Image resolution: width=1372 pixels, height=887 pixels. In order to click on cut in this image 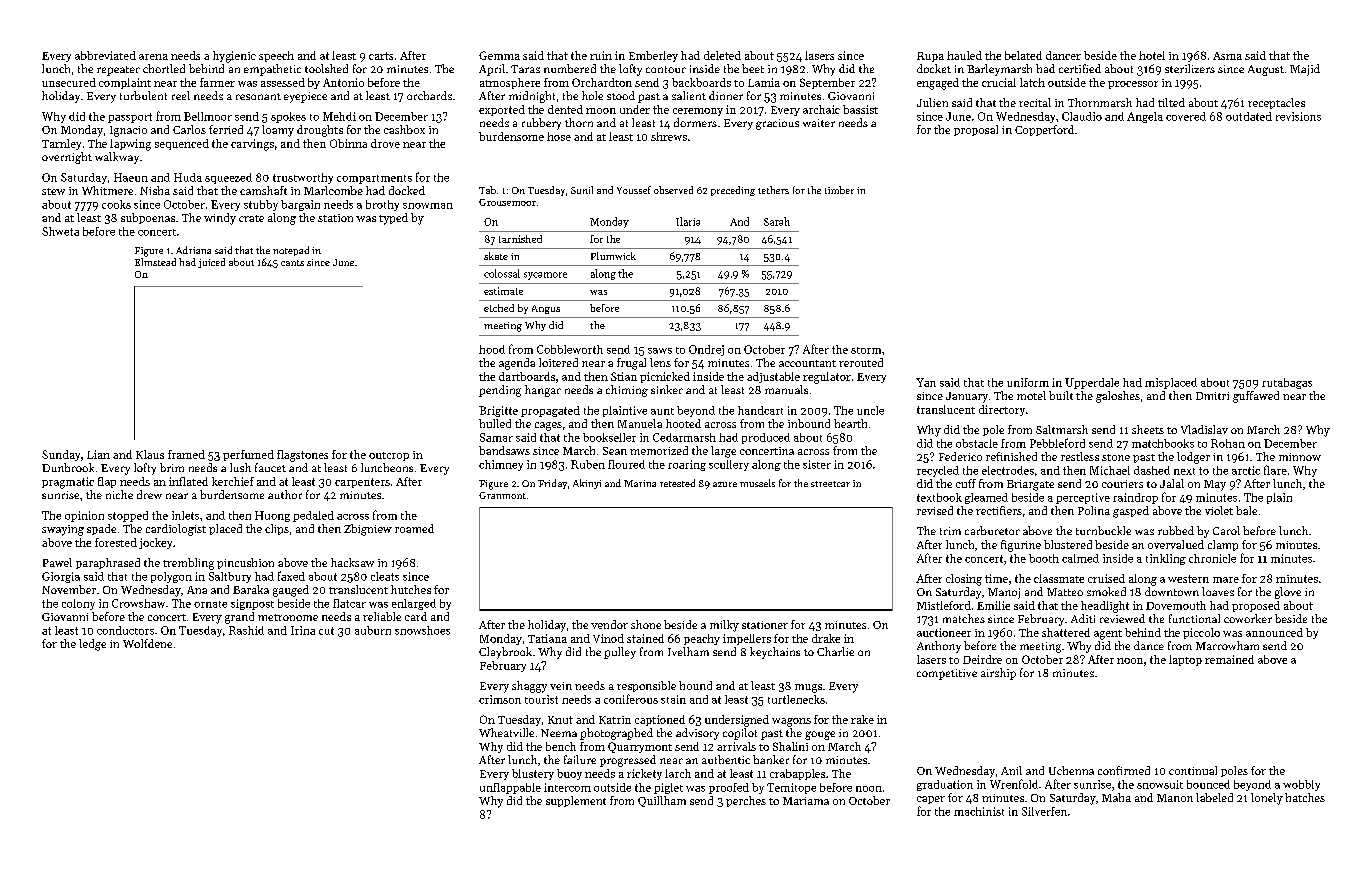, I will do `click(326, 631)`.
